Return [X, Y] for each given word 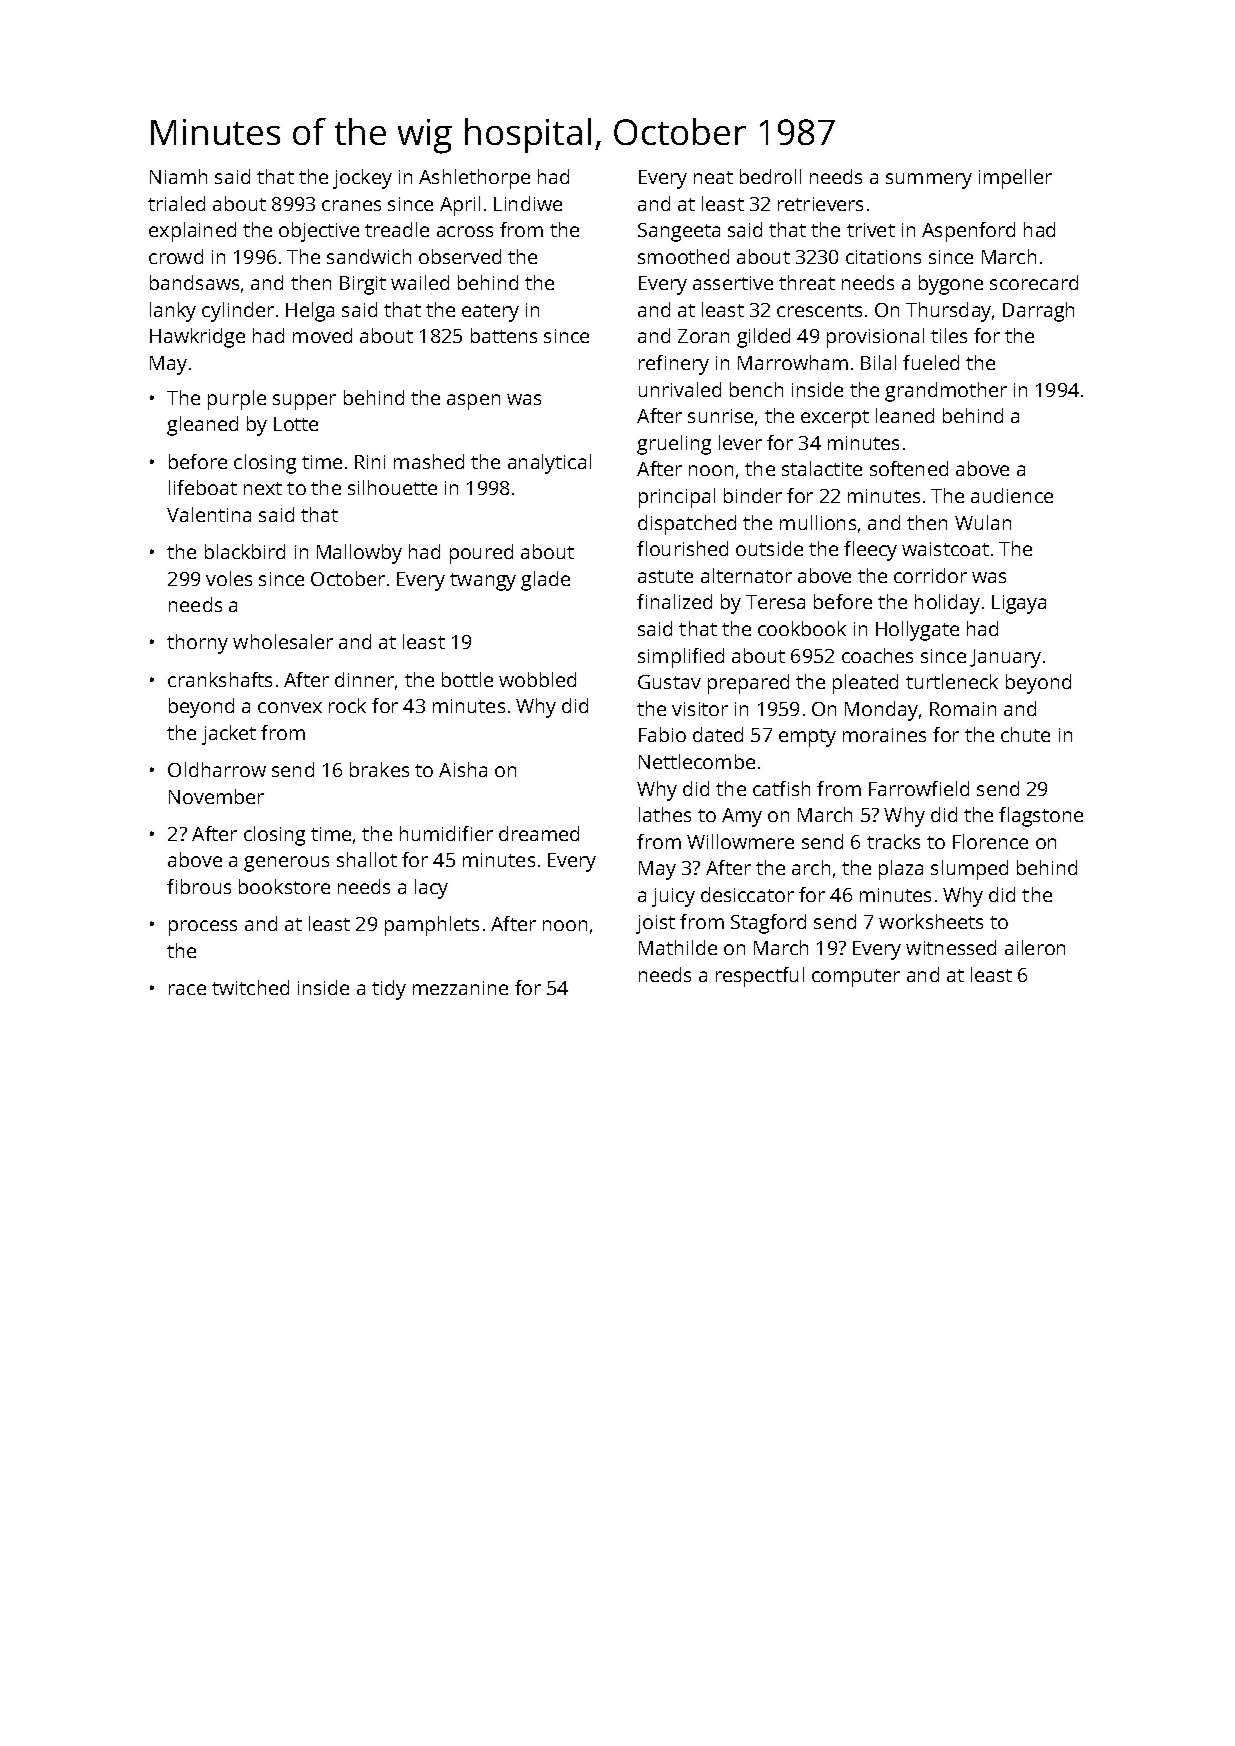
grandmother [946, 392]
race [187, 989]
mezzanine [460, 988]
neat [713, 177]
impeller [1015, 179]
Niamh [178, 176]
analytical [549, 464]
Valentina [209, 514]
